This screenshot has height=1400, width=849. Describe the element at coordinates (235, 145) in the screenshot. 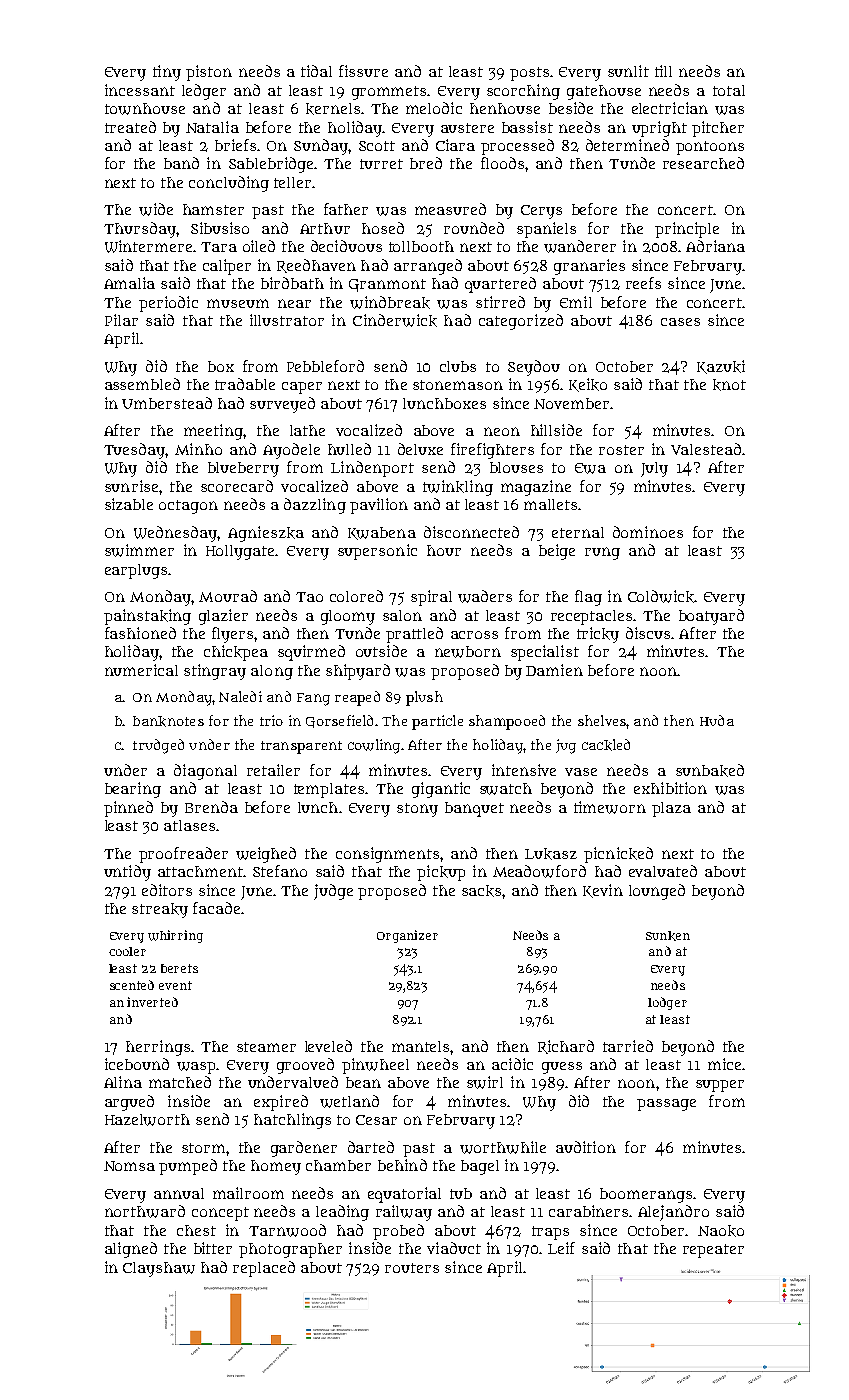

I see `briefs` at that location.
